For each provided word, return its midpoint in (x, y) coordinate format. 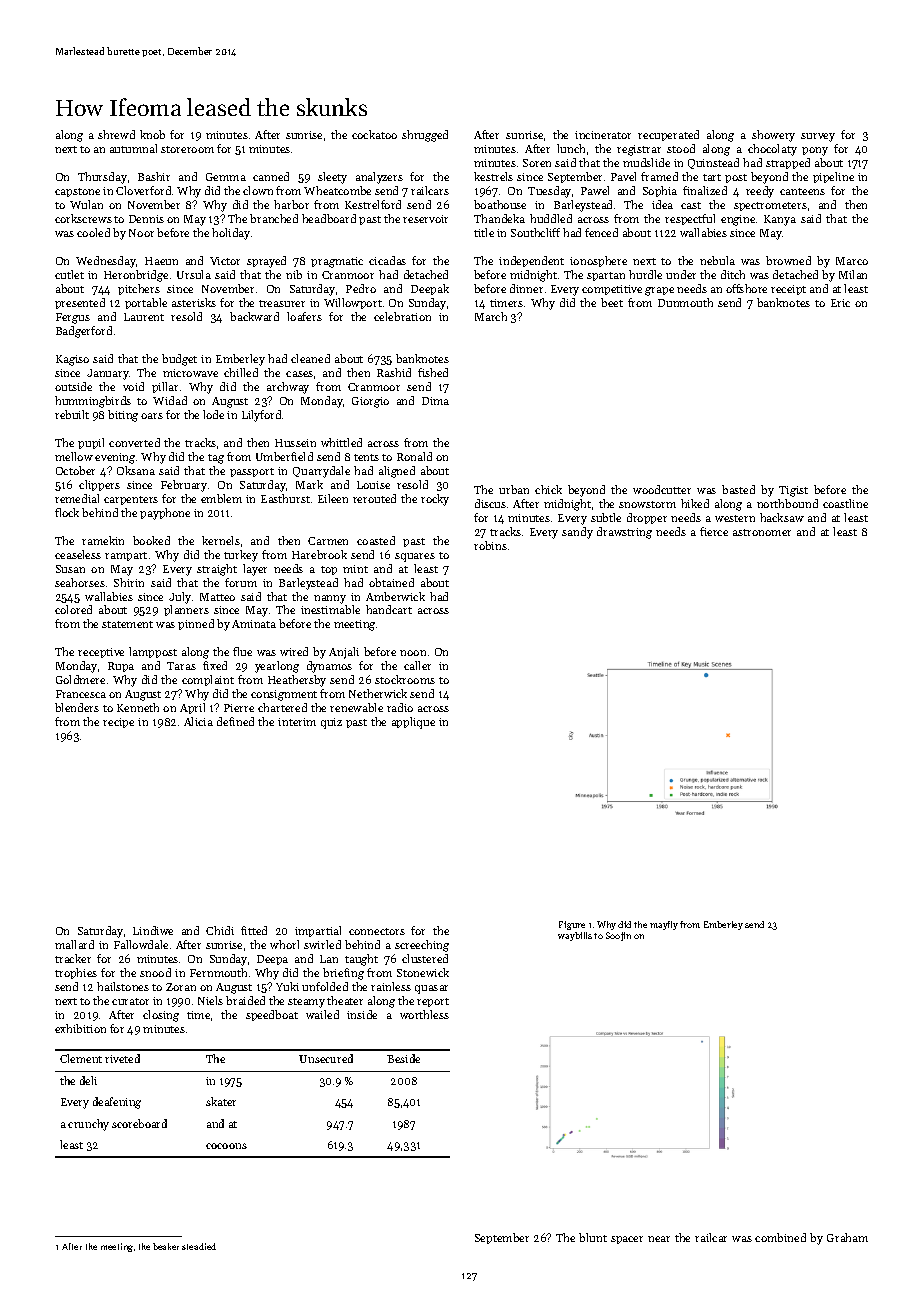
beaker (166, 1246)
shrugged (425, 136)
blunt (593, 1237)
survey (818, 137)
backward (254, 316)
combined (780, 1237)
